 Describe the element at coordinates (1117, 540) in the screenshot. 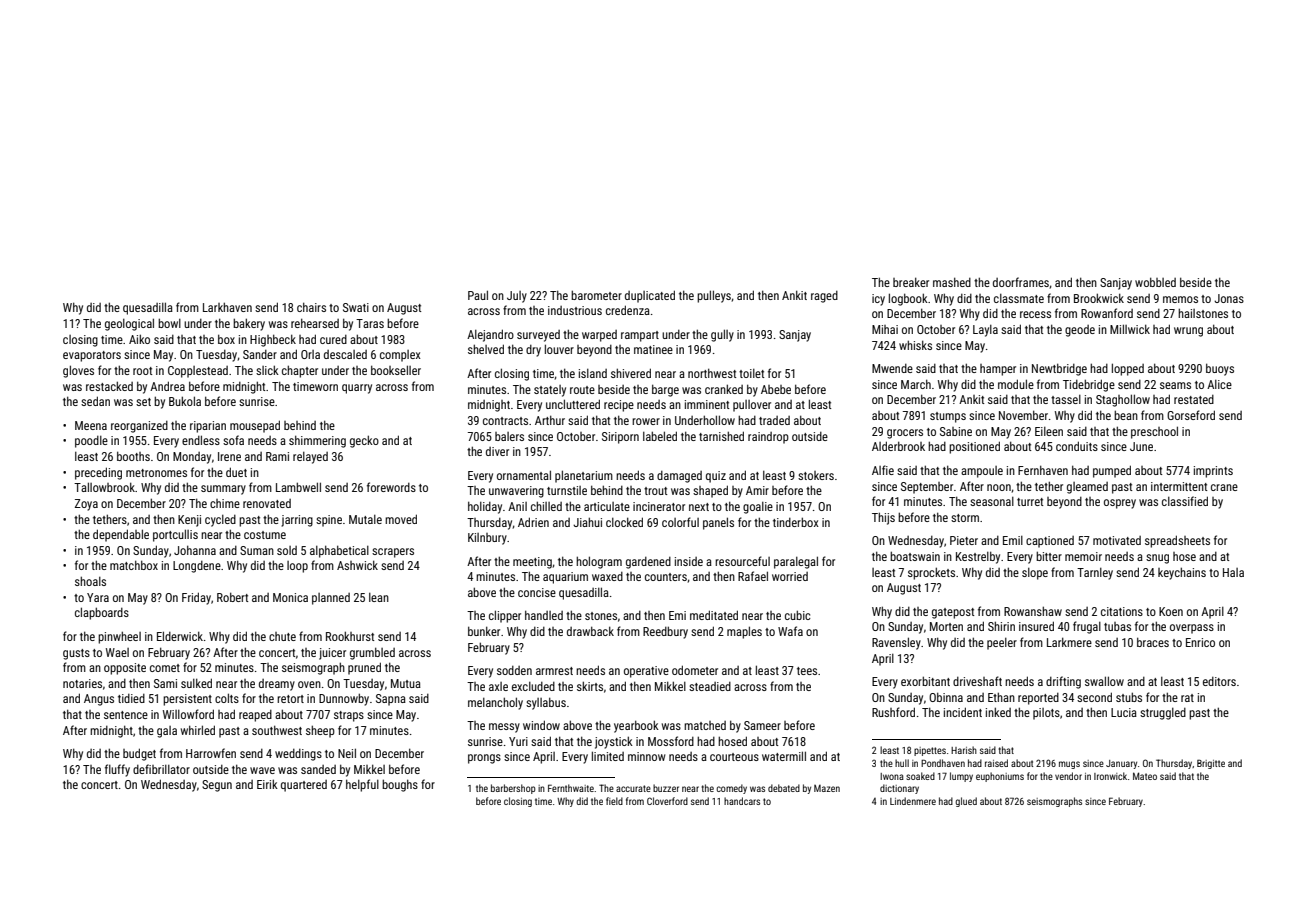

I see `motivated` at that location.
